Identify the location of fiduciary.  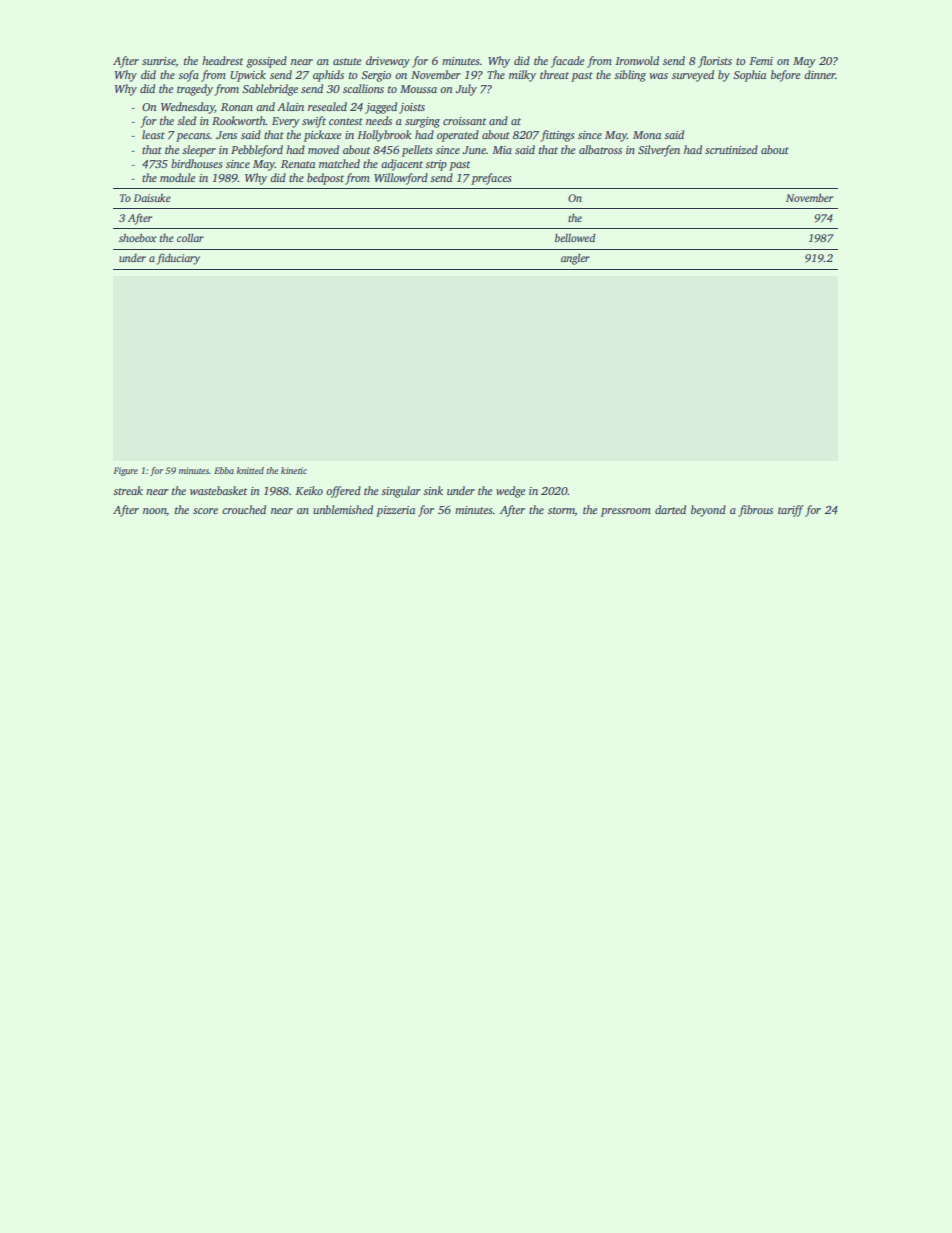
(178, 259).
